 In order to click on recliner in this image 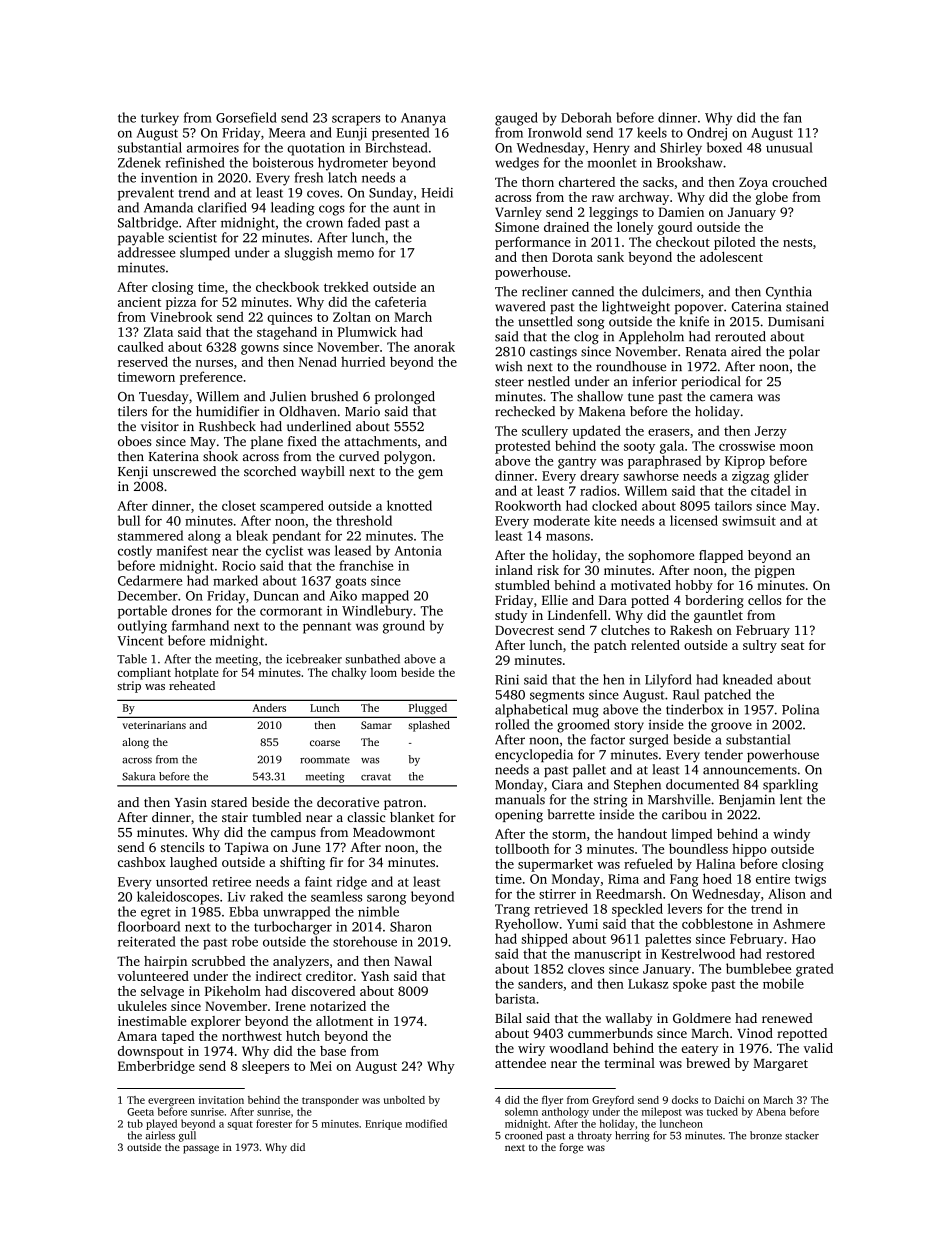, I will do `click(545, 291)`.
